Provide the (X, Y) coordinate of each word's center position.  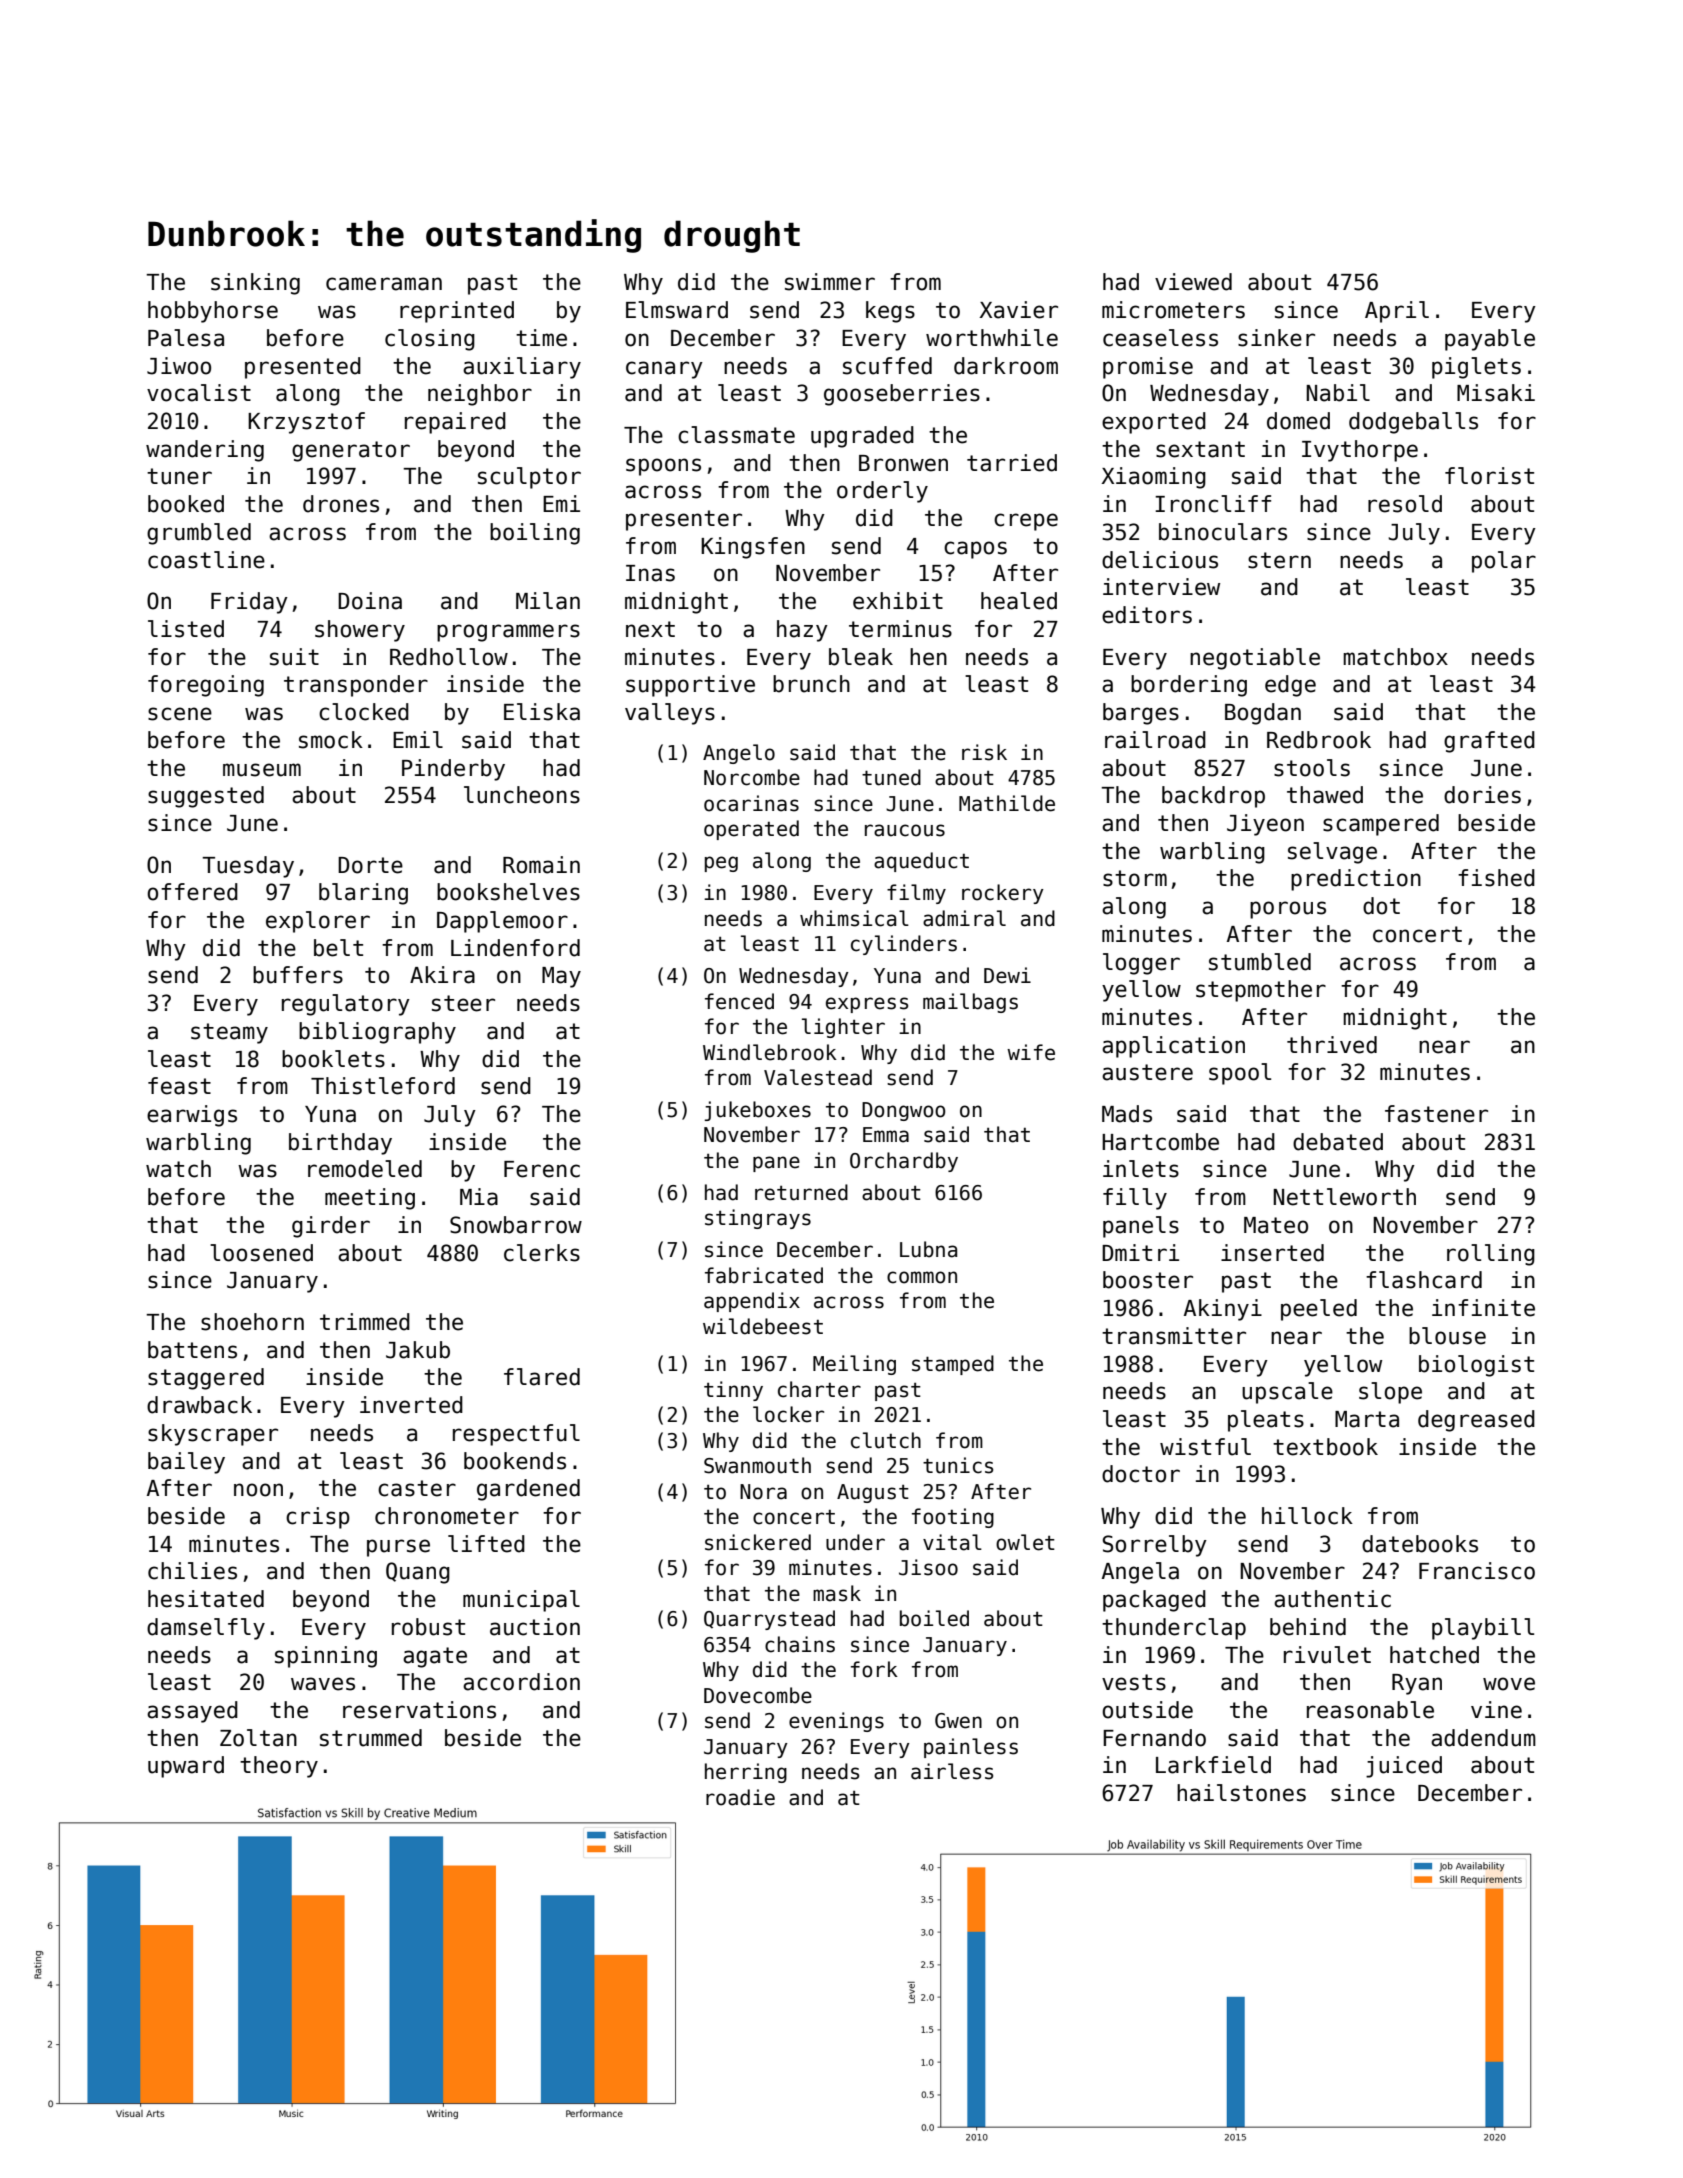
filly (1135, 1199)
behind (1308, 1627)
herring (746, 1773)
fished (1496, 878)
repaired (455, 423)
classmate (736, 435)
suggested (206, 797)
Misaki (1496, 393)
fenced (739, 1001)
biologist (1476, 1366)
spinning (326, 1657)
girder (331, 1227)
